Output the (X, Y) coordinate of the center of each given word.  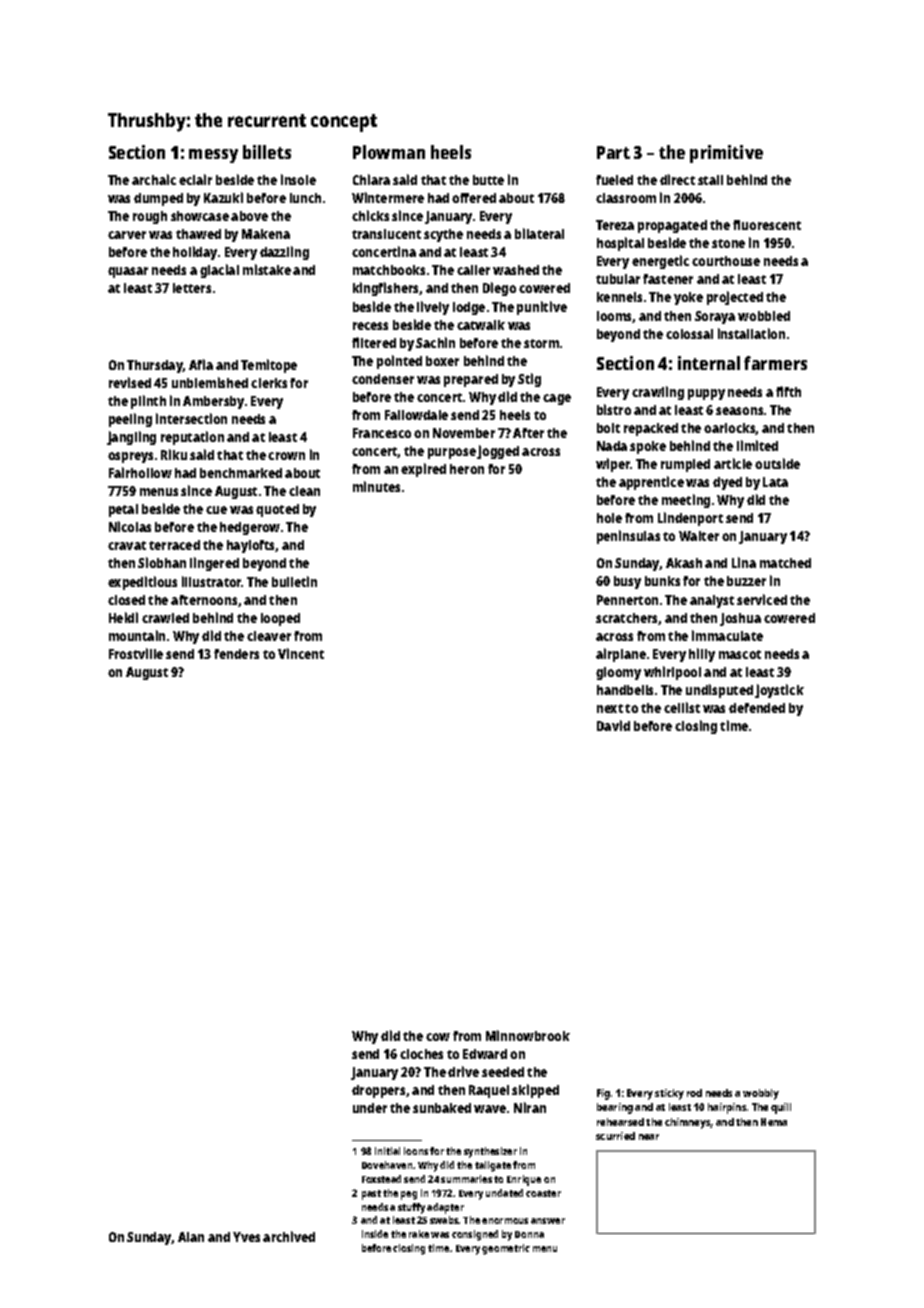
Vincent (301, 653)
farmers (775, 363)
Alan (191, 1237)
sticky (669, 1094)
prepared (471, 380)
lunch (305, 198)
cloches (421, 1054)
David (613, 725)
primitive (726, 154)
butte (488, 180)
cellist (682, 707)
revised (130, 382)
